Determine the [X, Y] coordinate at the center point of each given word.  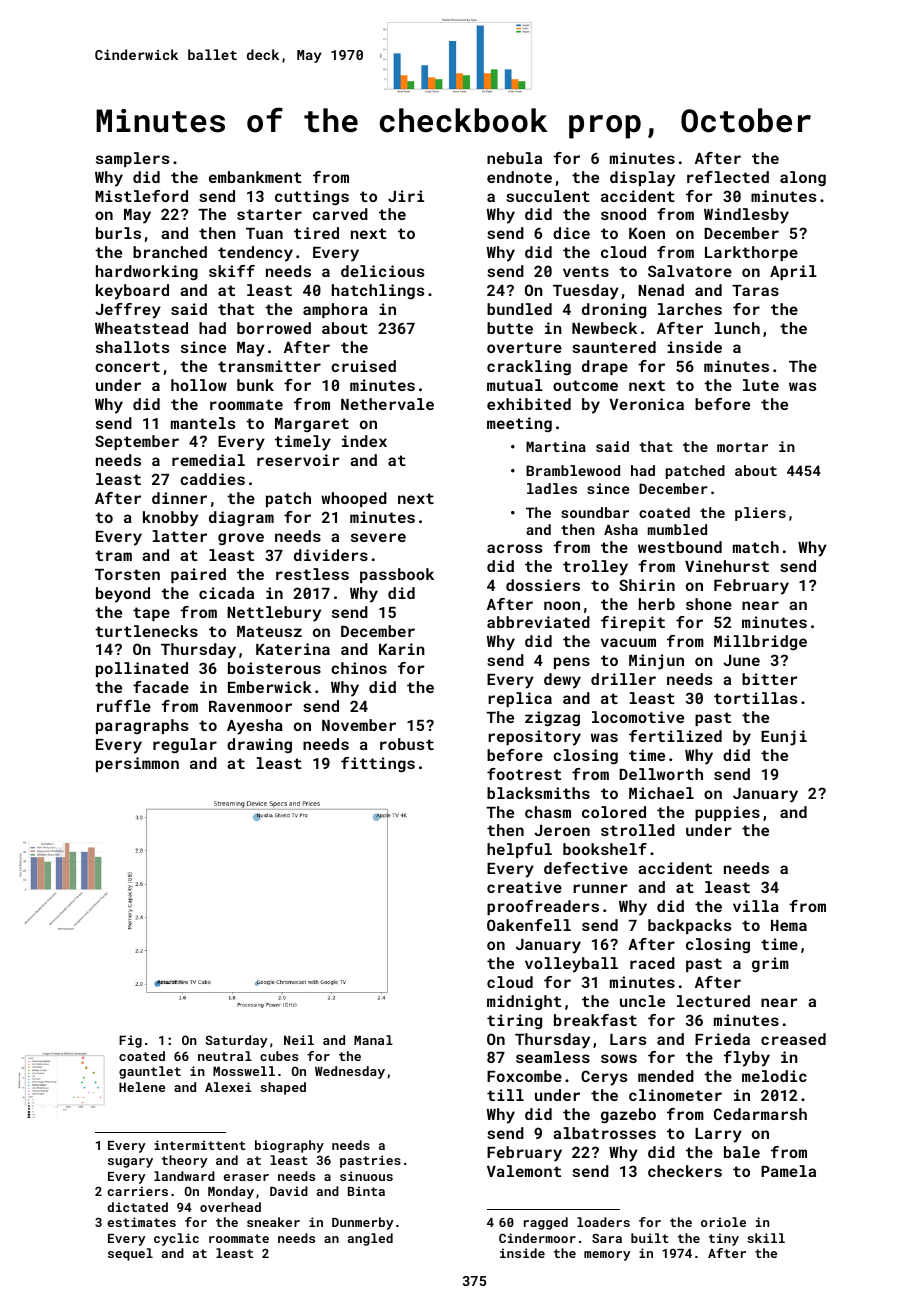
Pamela [788, 1171]
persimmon [137, 764]
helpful [519, 850]
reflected [728, 177]
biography [289, 1146]
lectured [713, 1001]
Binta [366, 1191]
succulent [548, 196]
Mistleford [141, 196]
